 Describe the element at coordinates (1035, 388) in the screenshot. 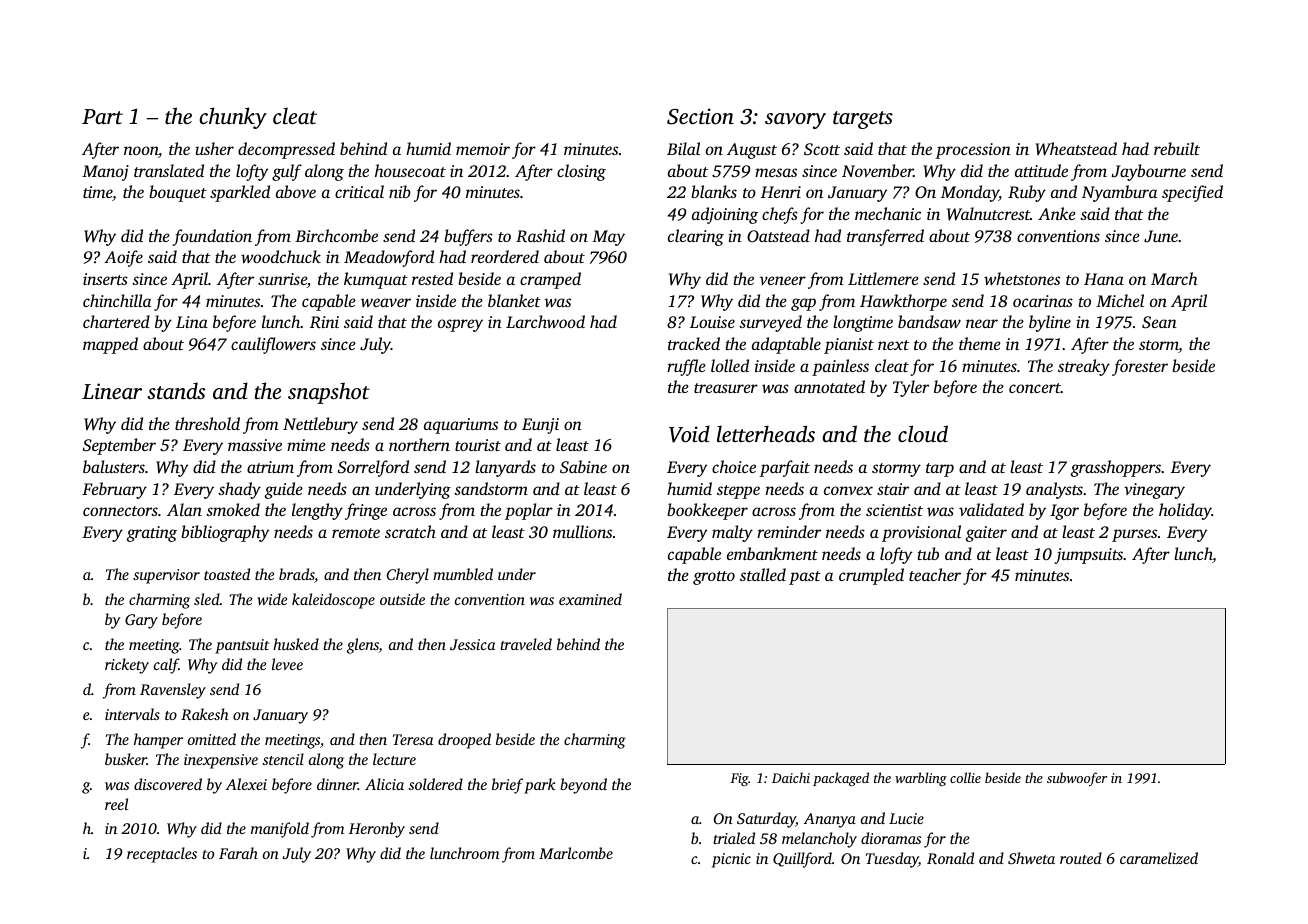

I see `concert` at that location.
